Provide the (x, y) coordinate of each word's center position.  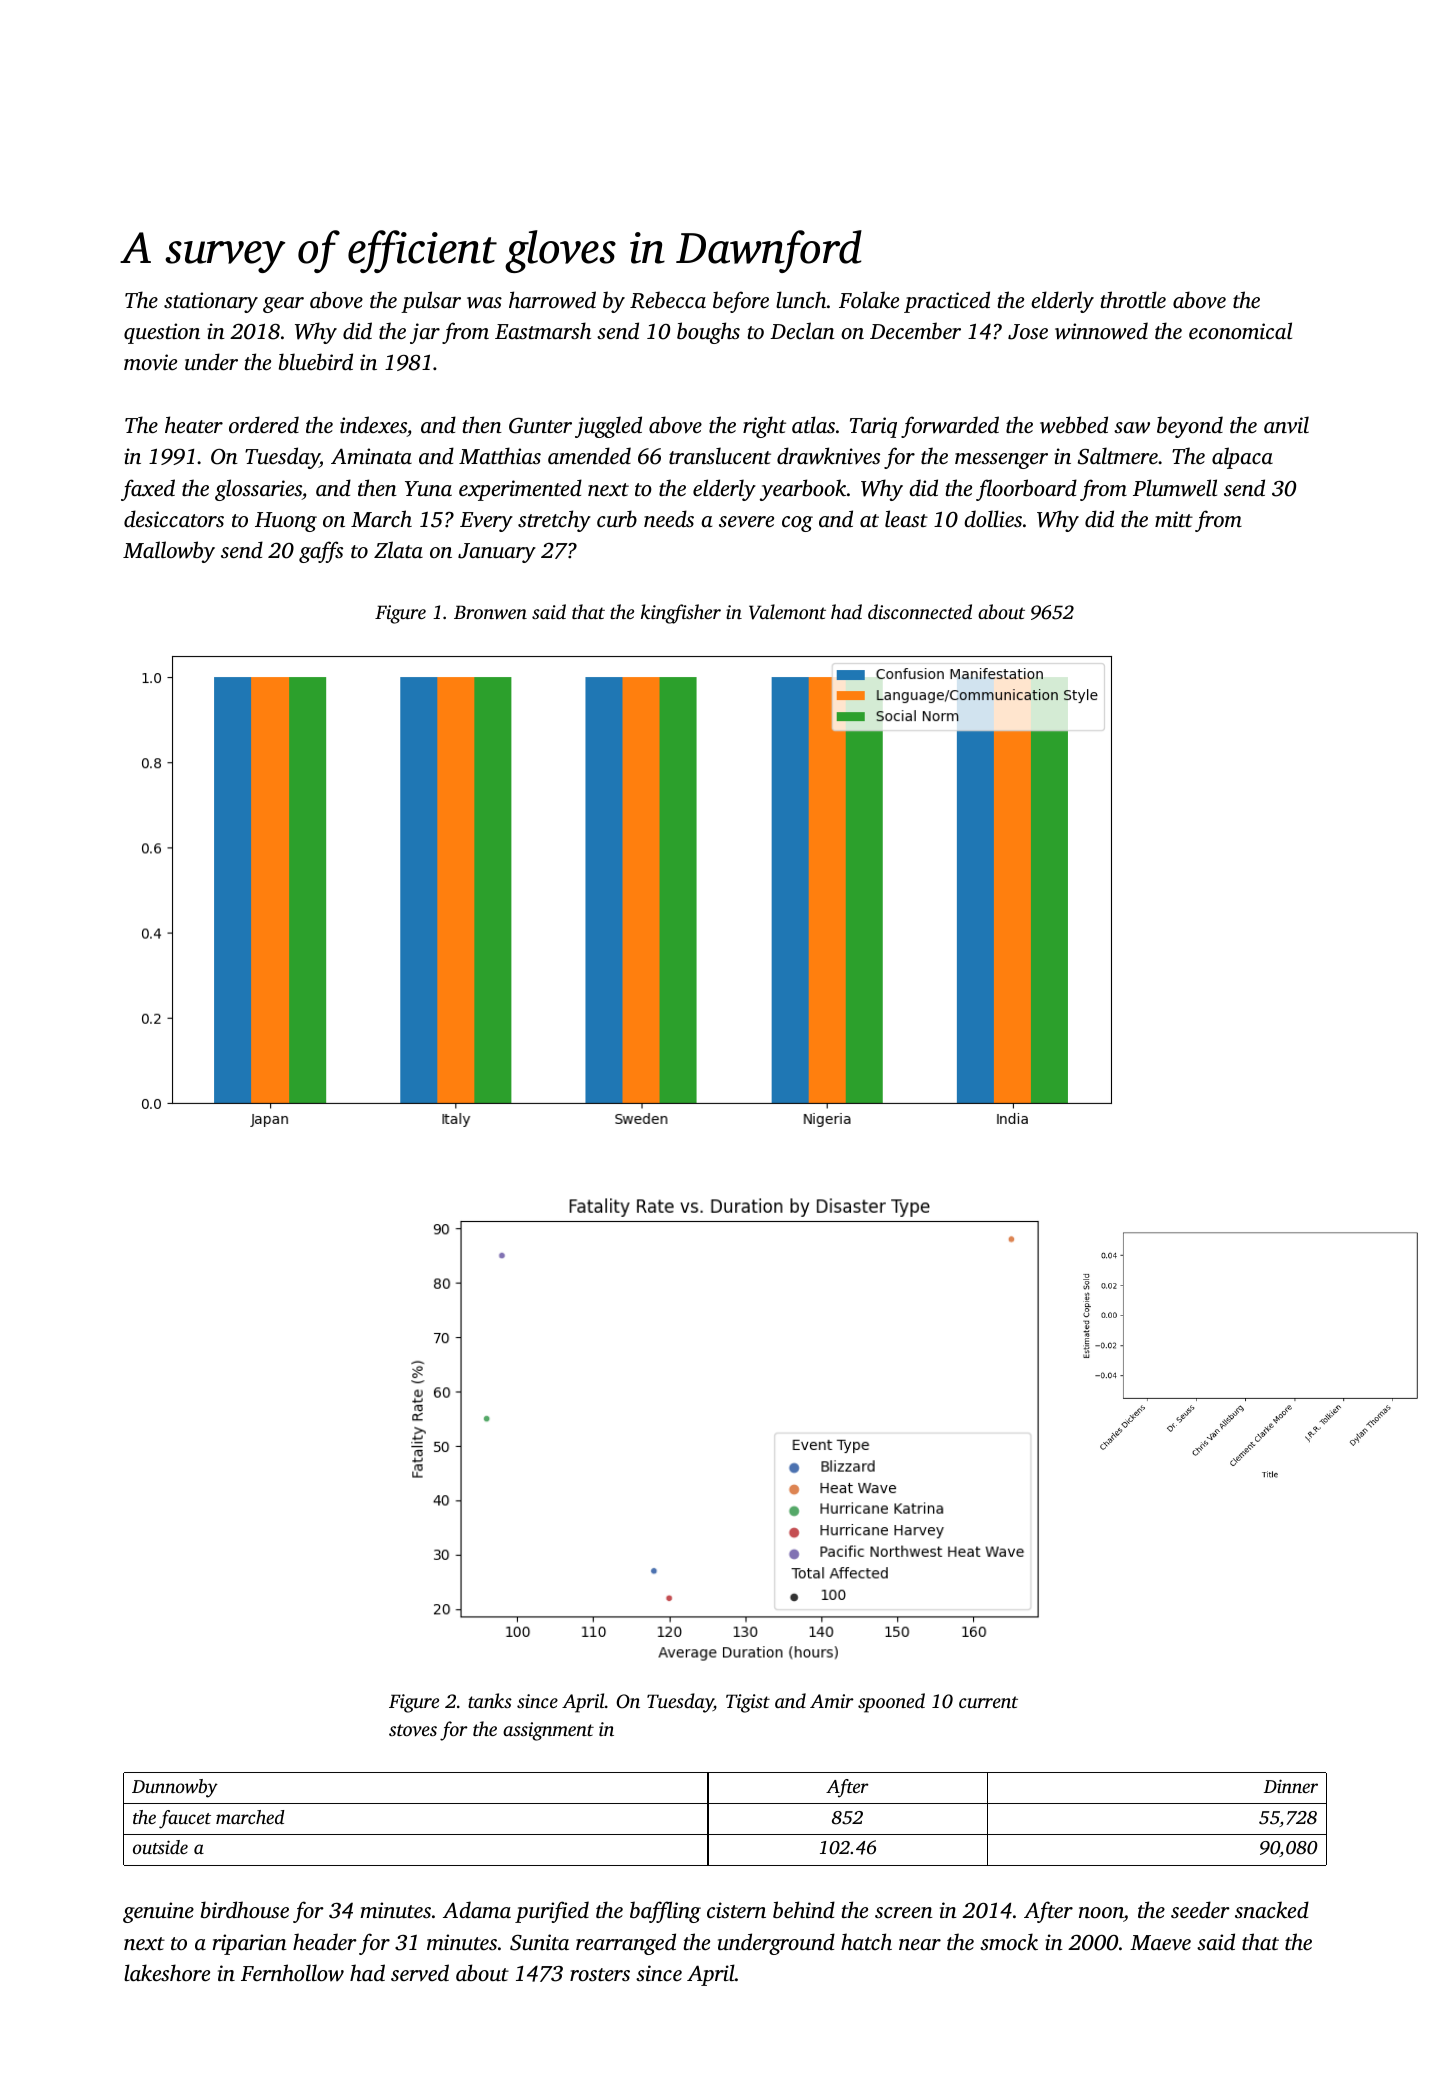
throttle (1133, 299)
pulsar (431, 302)
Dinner (1291, 1786)
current (988, 1702)
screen (904, 1912)
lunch (801, 299)
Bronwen (490, 612)
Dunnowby (175, 1788)
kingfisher (681, 614)
